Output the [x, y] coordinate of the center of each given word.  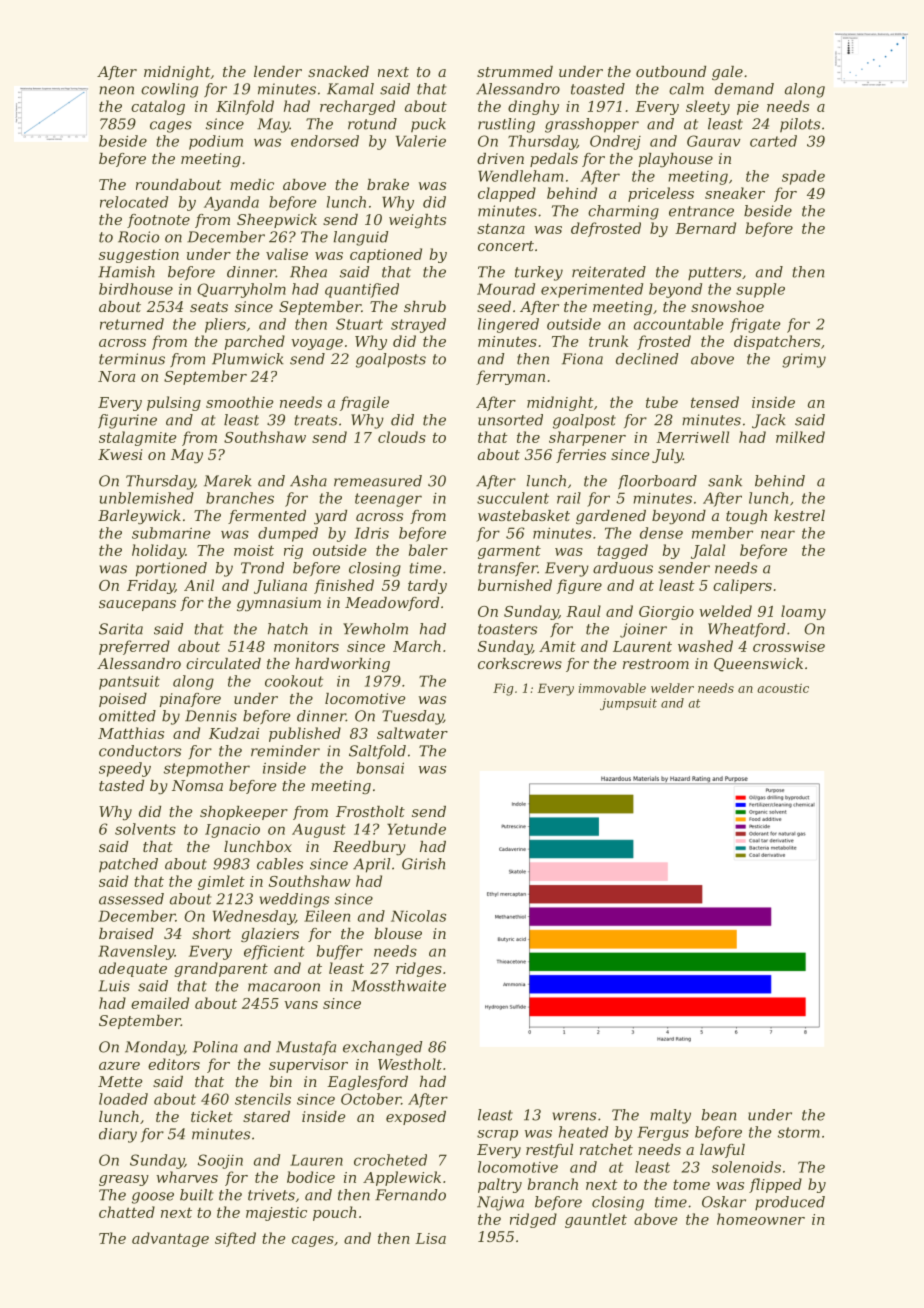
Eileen [327, 916]
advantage [170, 1239]
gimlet [221, 882]
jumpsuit [628, 704]
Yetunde [416, 829]
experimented [592, 290]
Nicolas [418, 916]
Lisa [430, 1238]
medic [252, 184]
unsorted [510, 420]
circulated [223, 663]
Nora [116, 376]
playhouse [675, 160]
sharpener [587, 438]
